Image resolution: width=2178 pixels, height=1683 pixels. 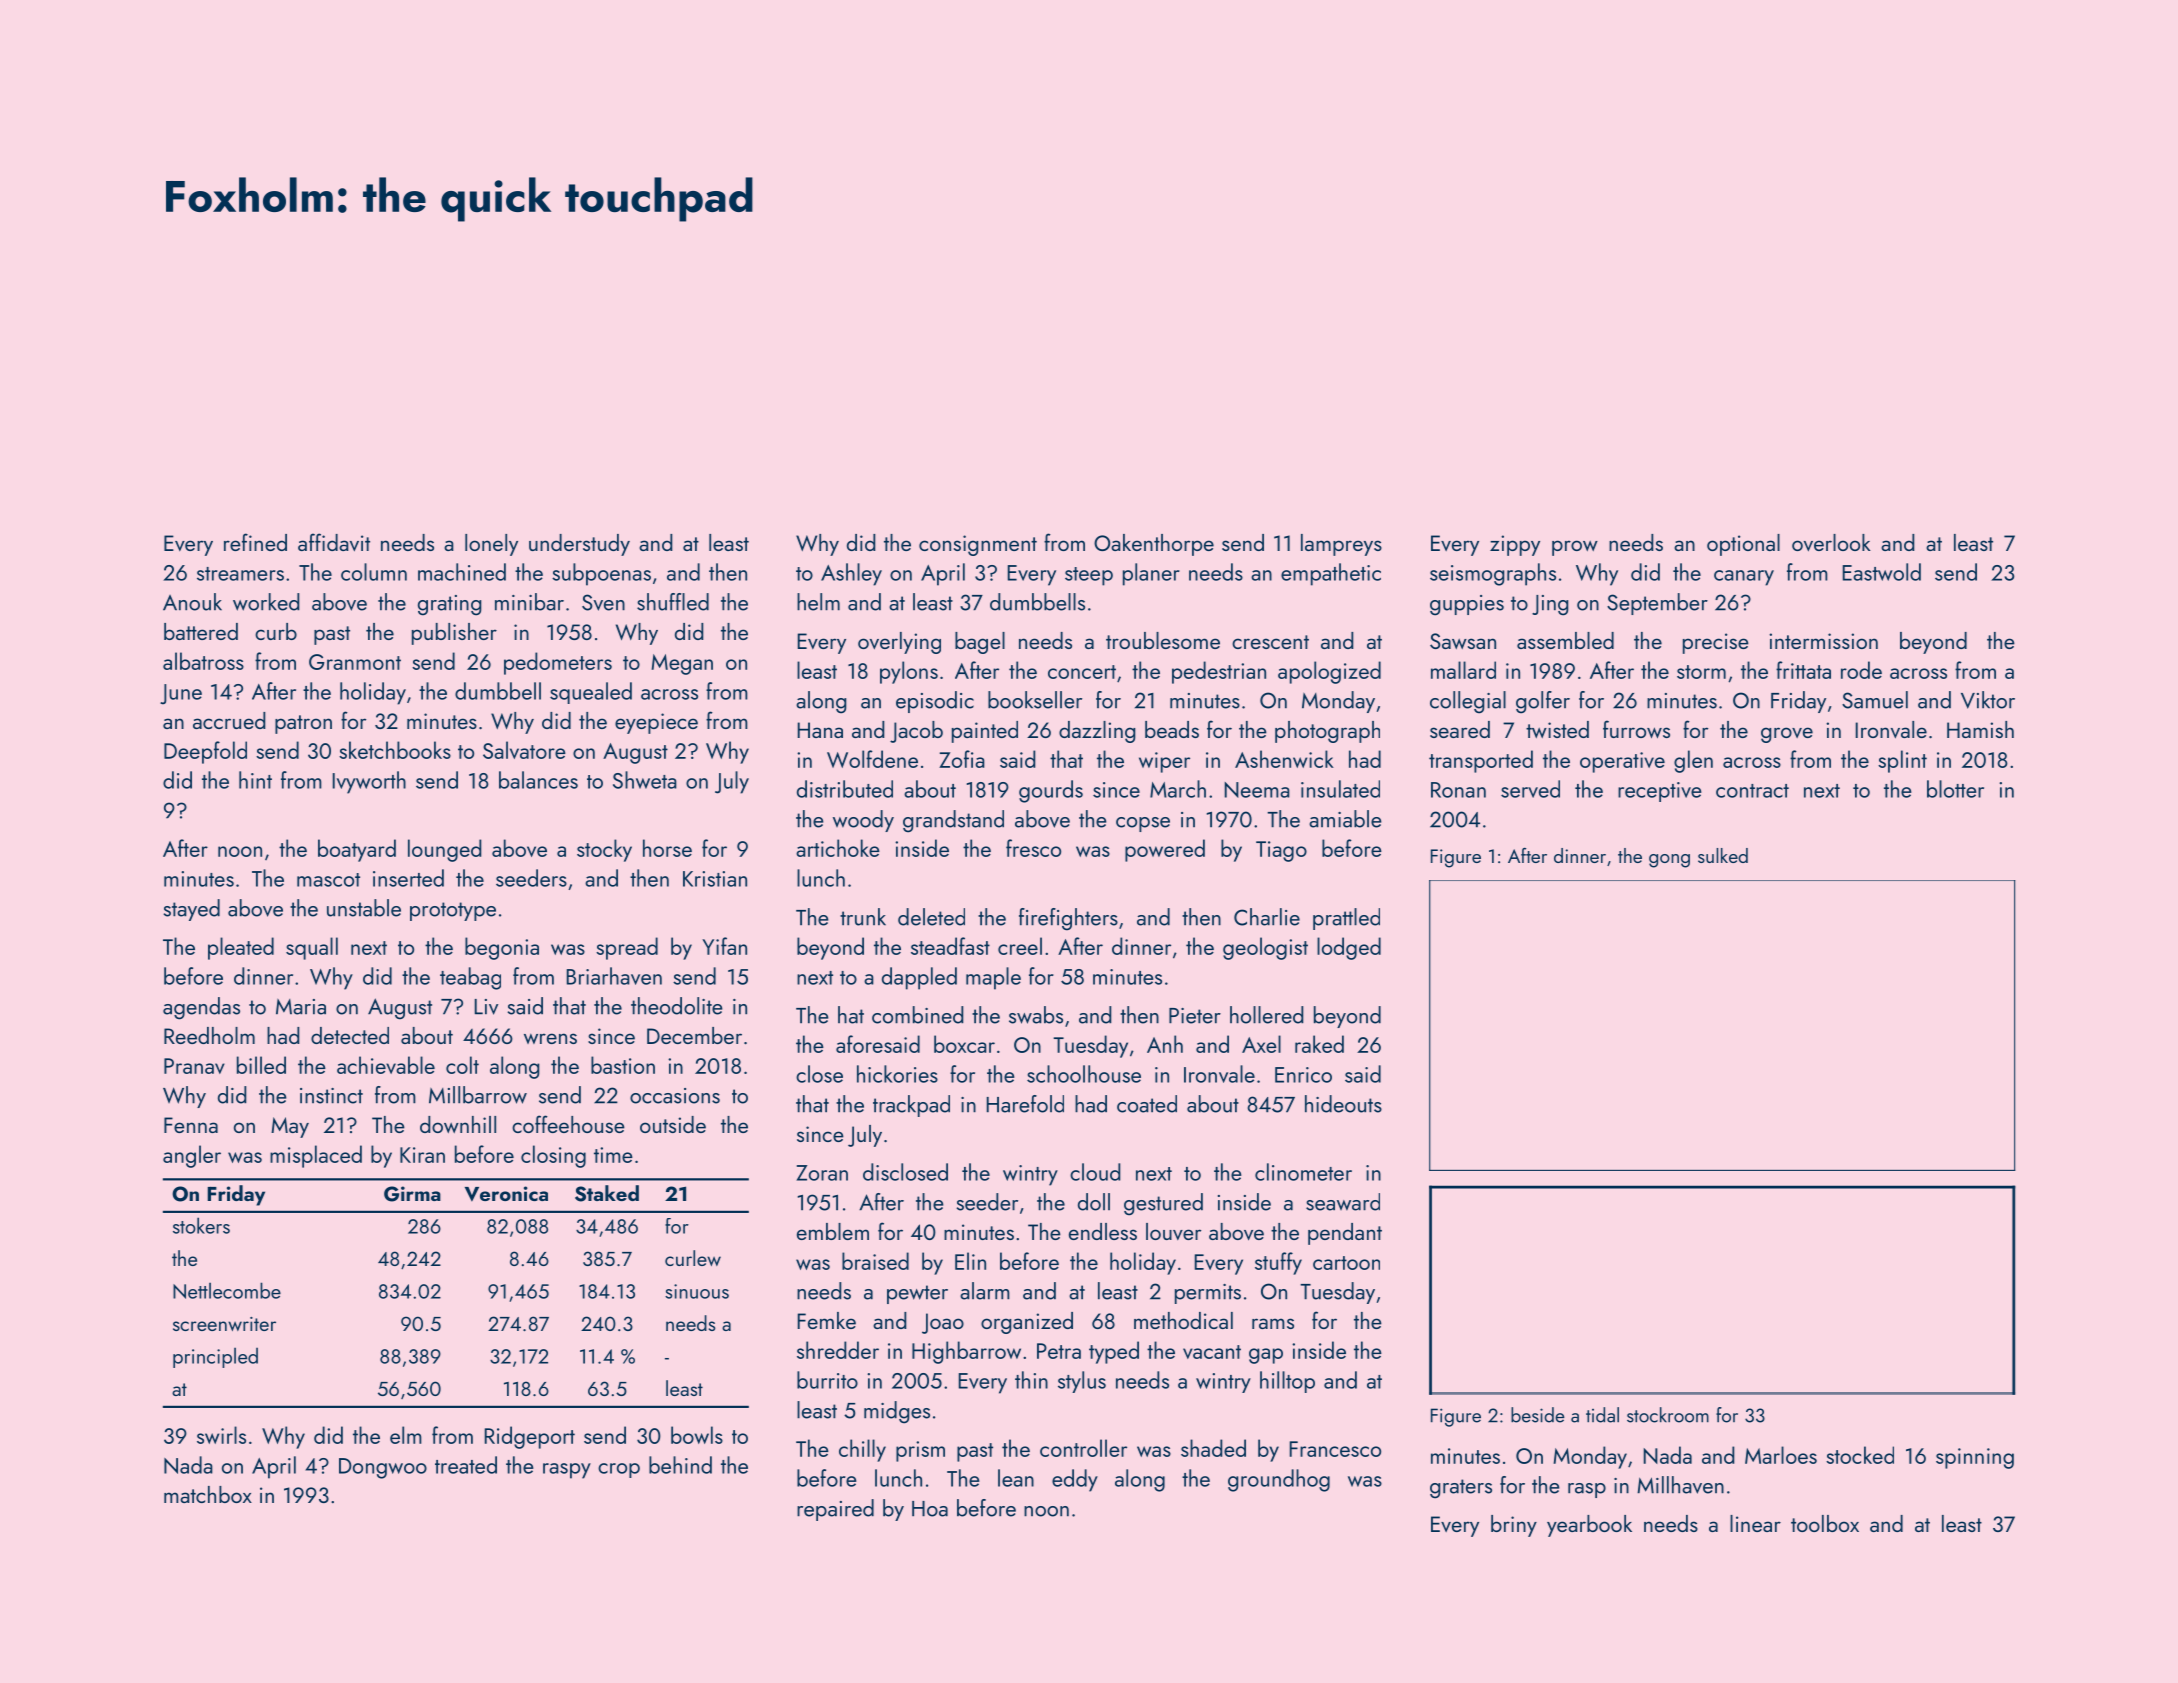 I want to click on Charlie, so click(x=1267, y=917).
